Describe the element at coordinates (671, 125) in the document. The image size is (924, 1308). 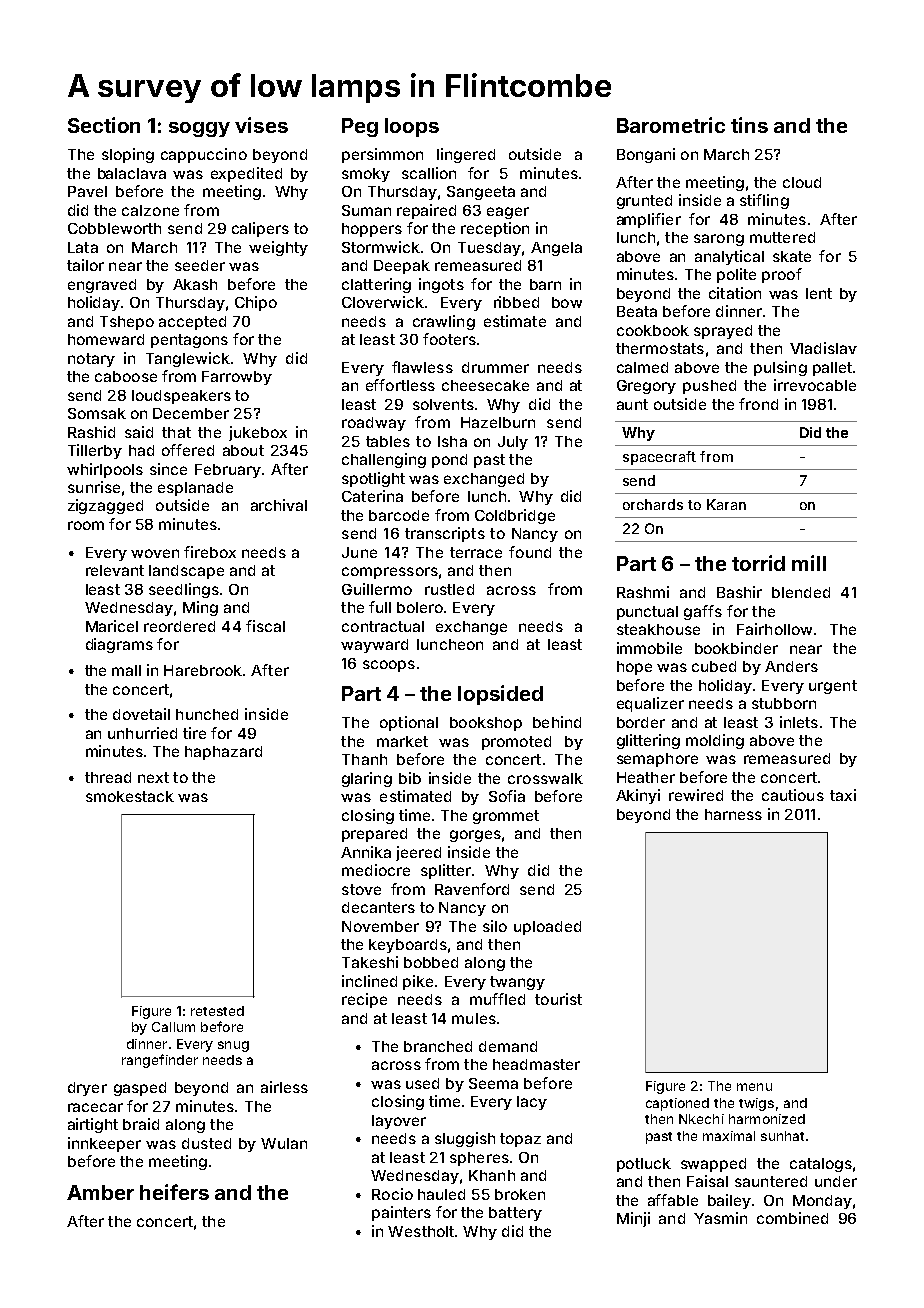
I see `Barometric` at that location.
